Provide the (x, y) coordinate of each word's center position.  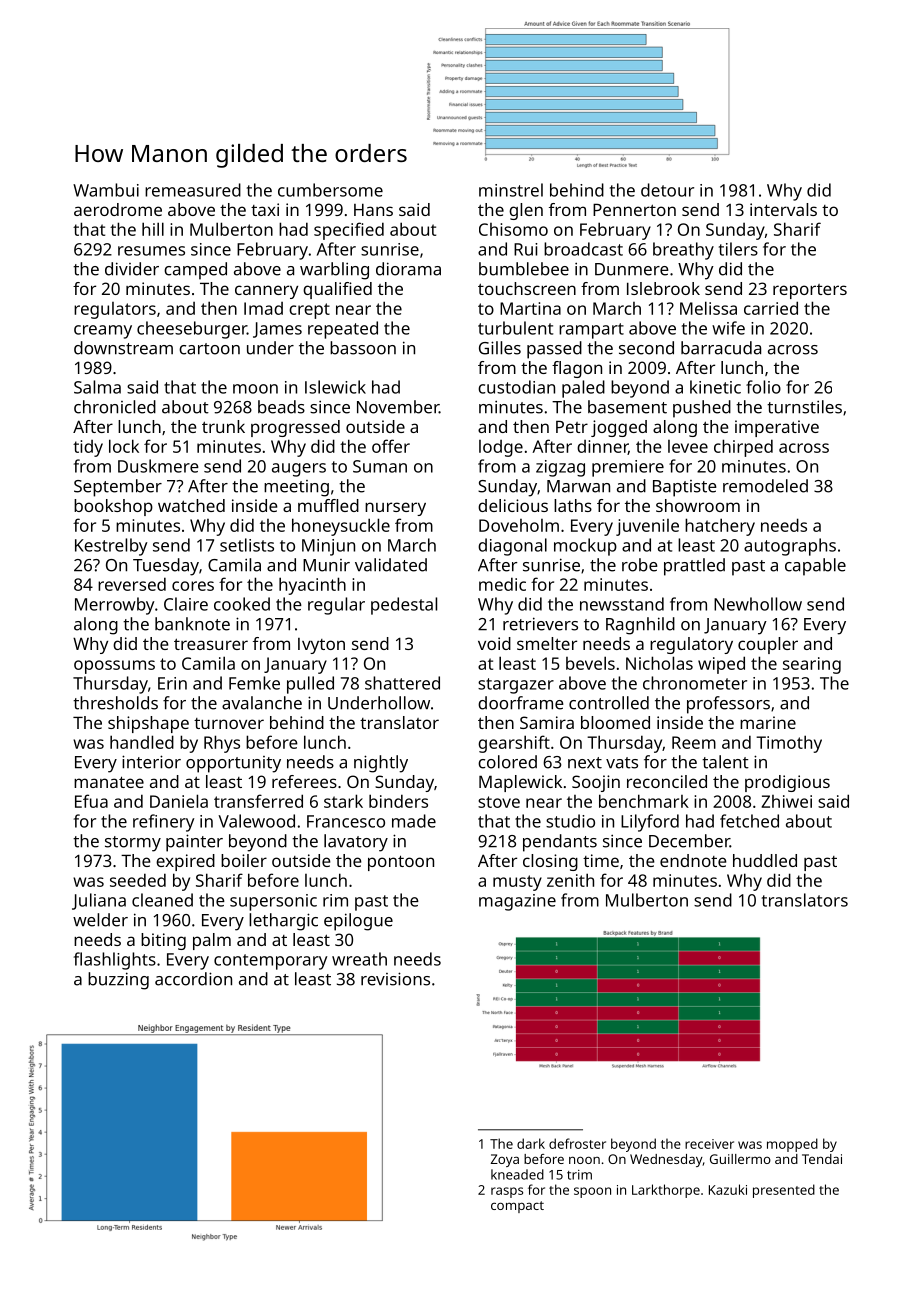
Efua (91, 801)
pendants (560, 843)
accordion (193, 979)
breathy (683, 251)
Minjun (328, 547)
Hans (373, 209)
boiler (244, 860)
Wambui (106, 190)
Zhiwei (786, 801)
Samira (547, 722)
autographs (790, 547)
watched (191, 505)
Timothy (789, 744)
